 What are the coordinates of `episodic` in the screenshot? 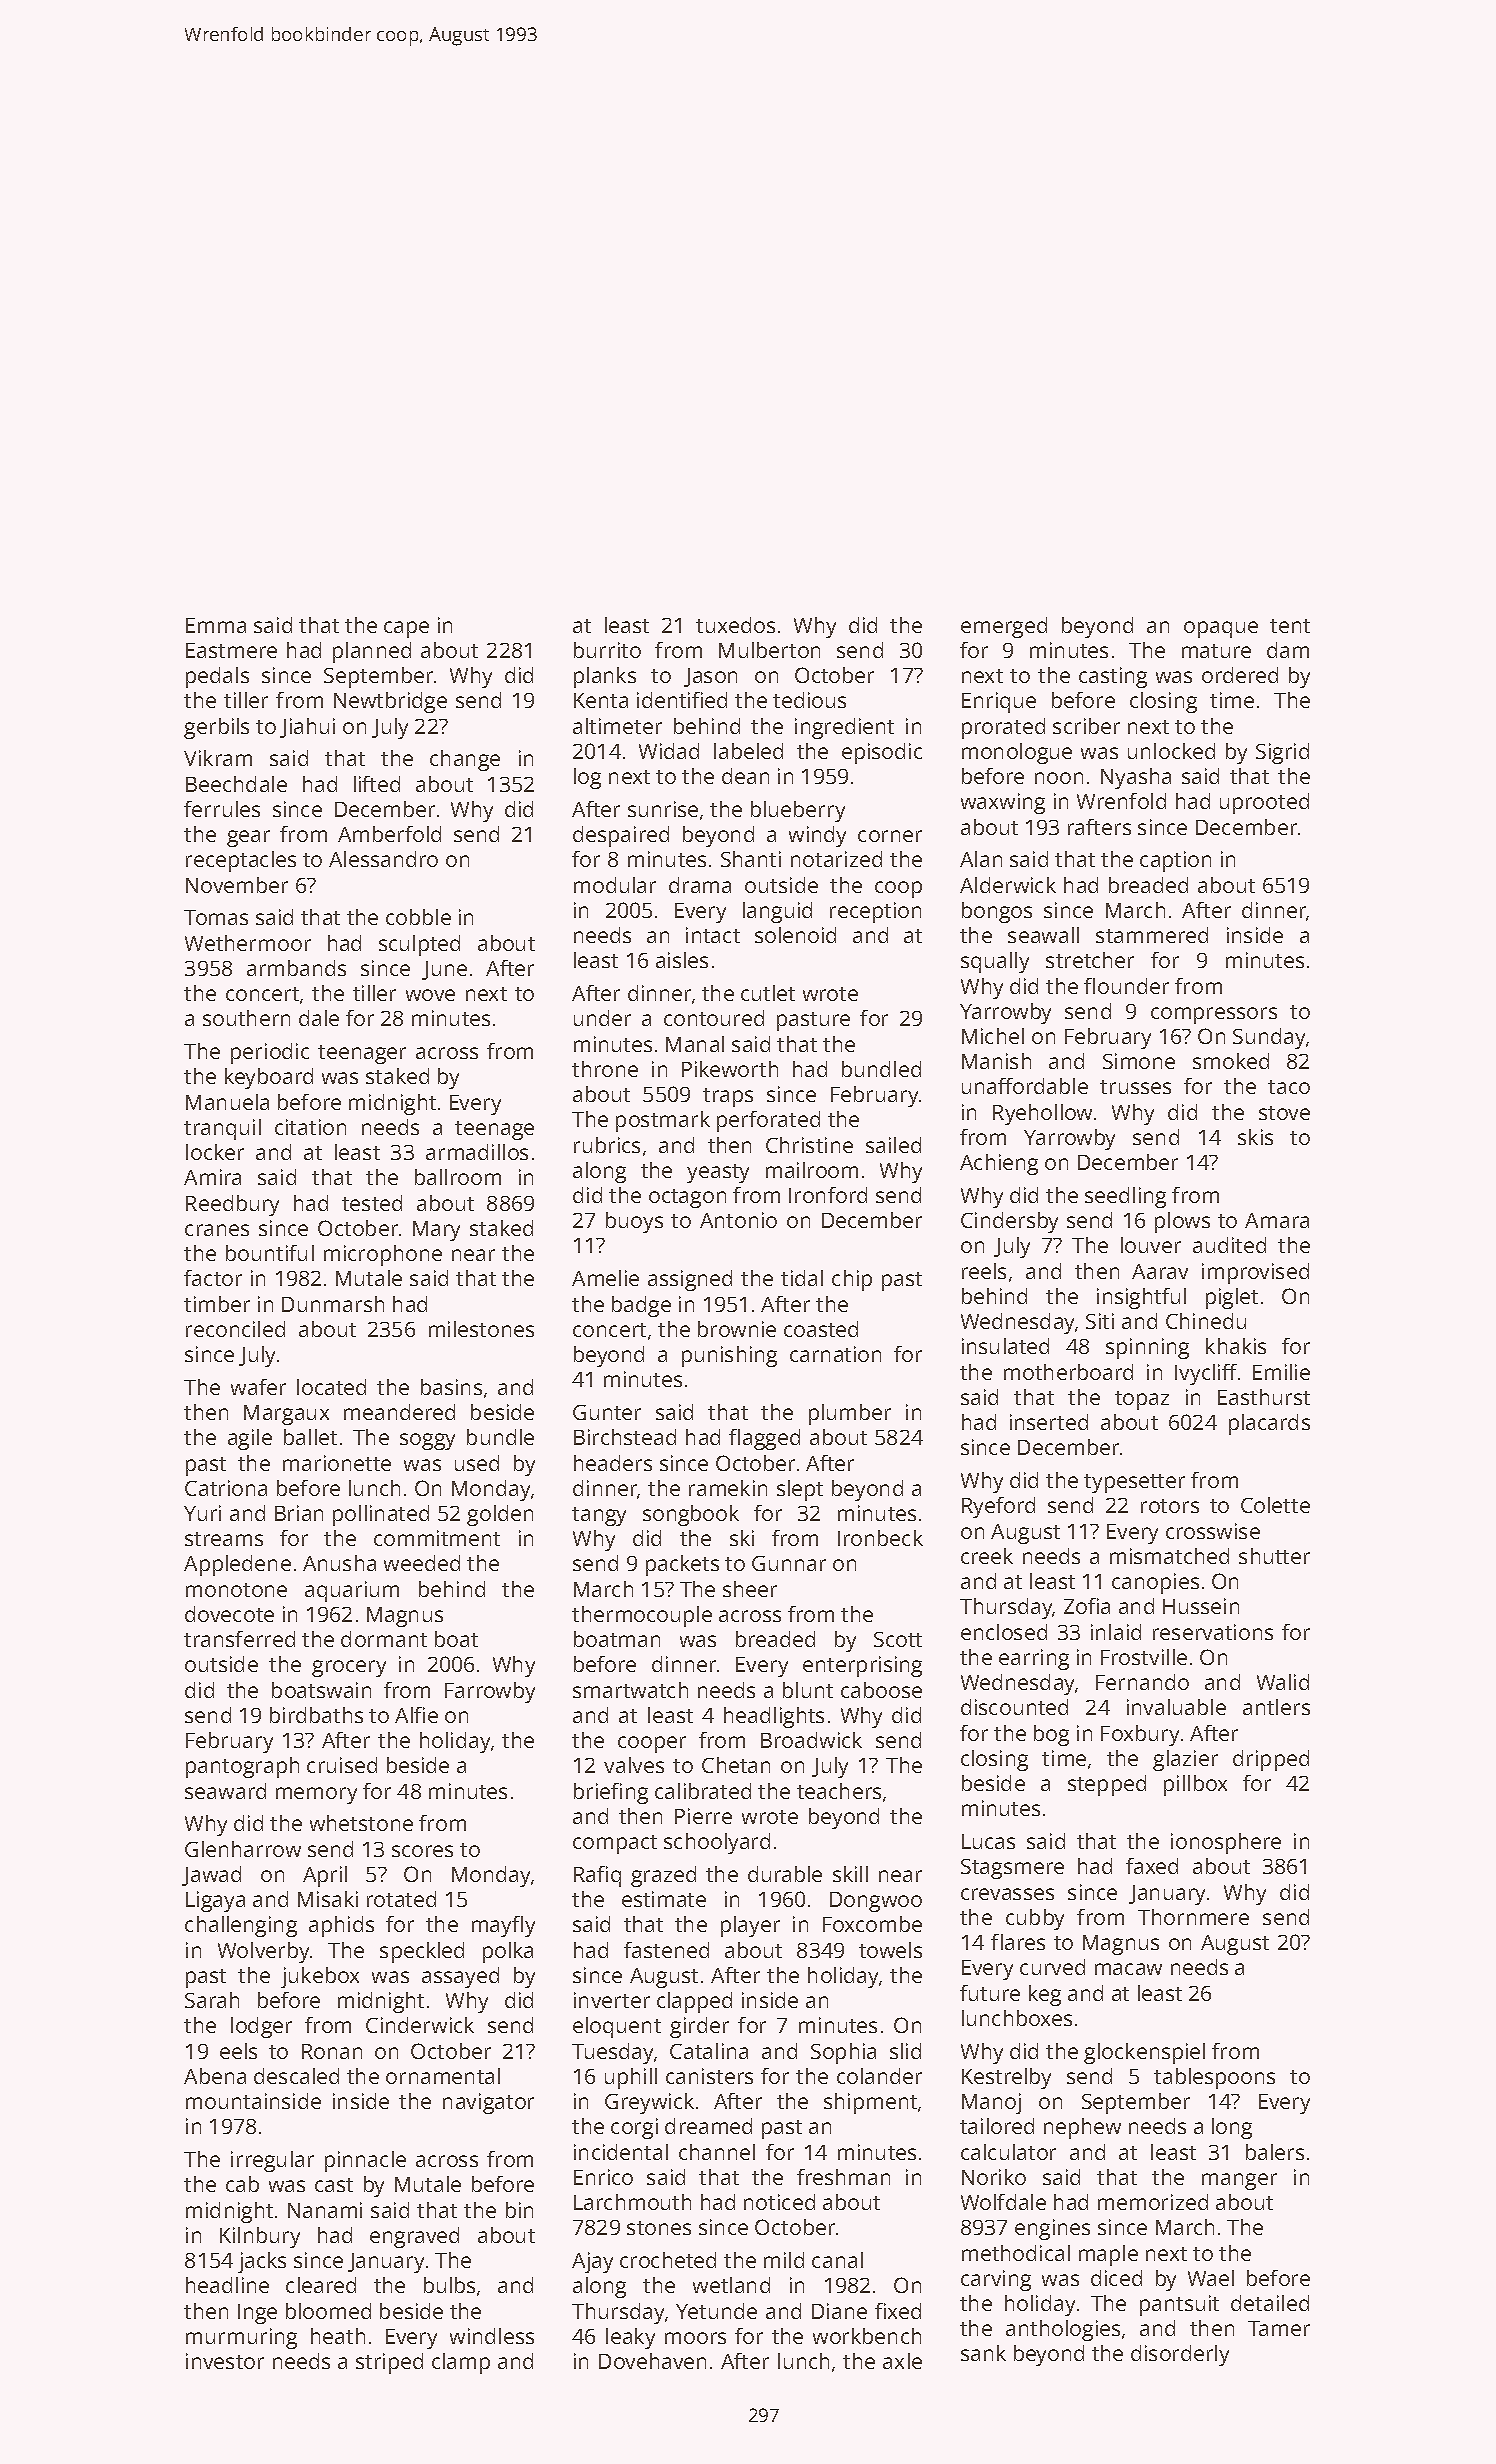 It's located at (882, 753).
